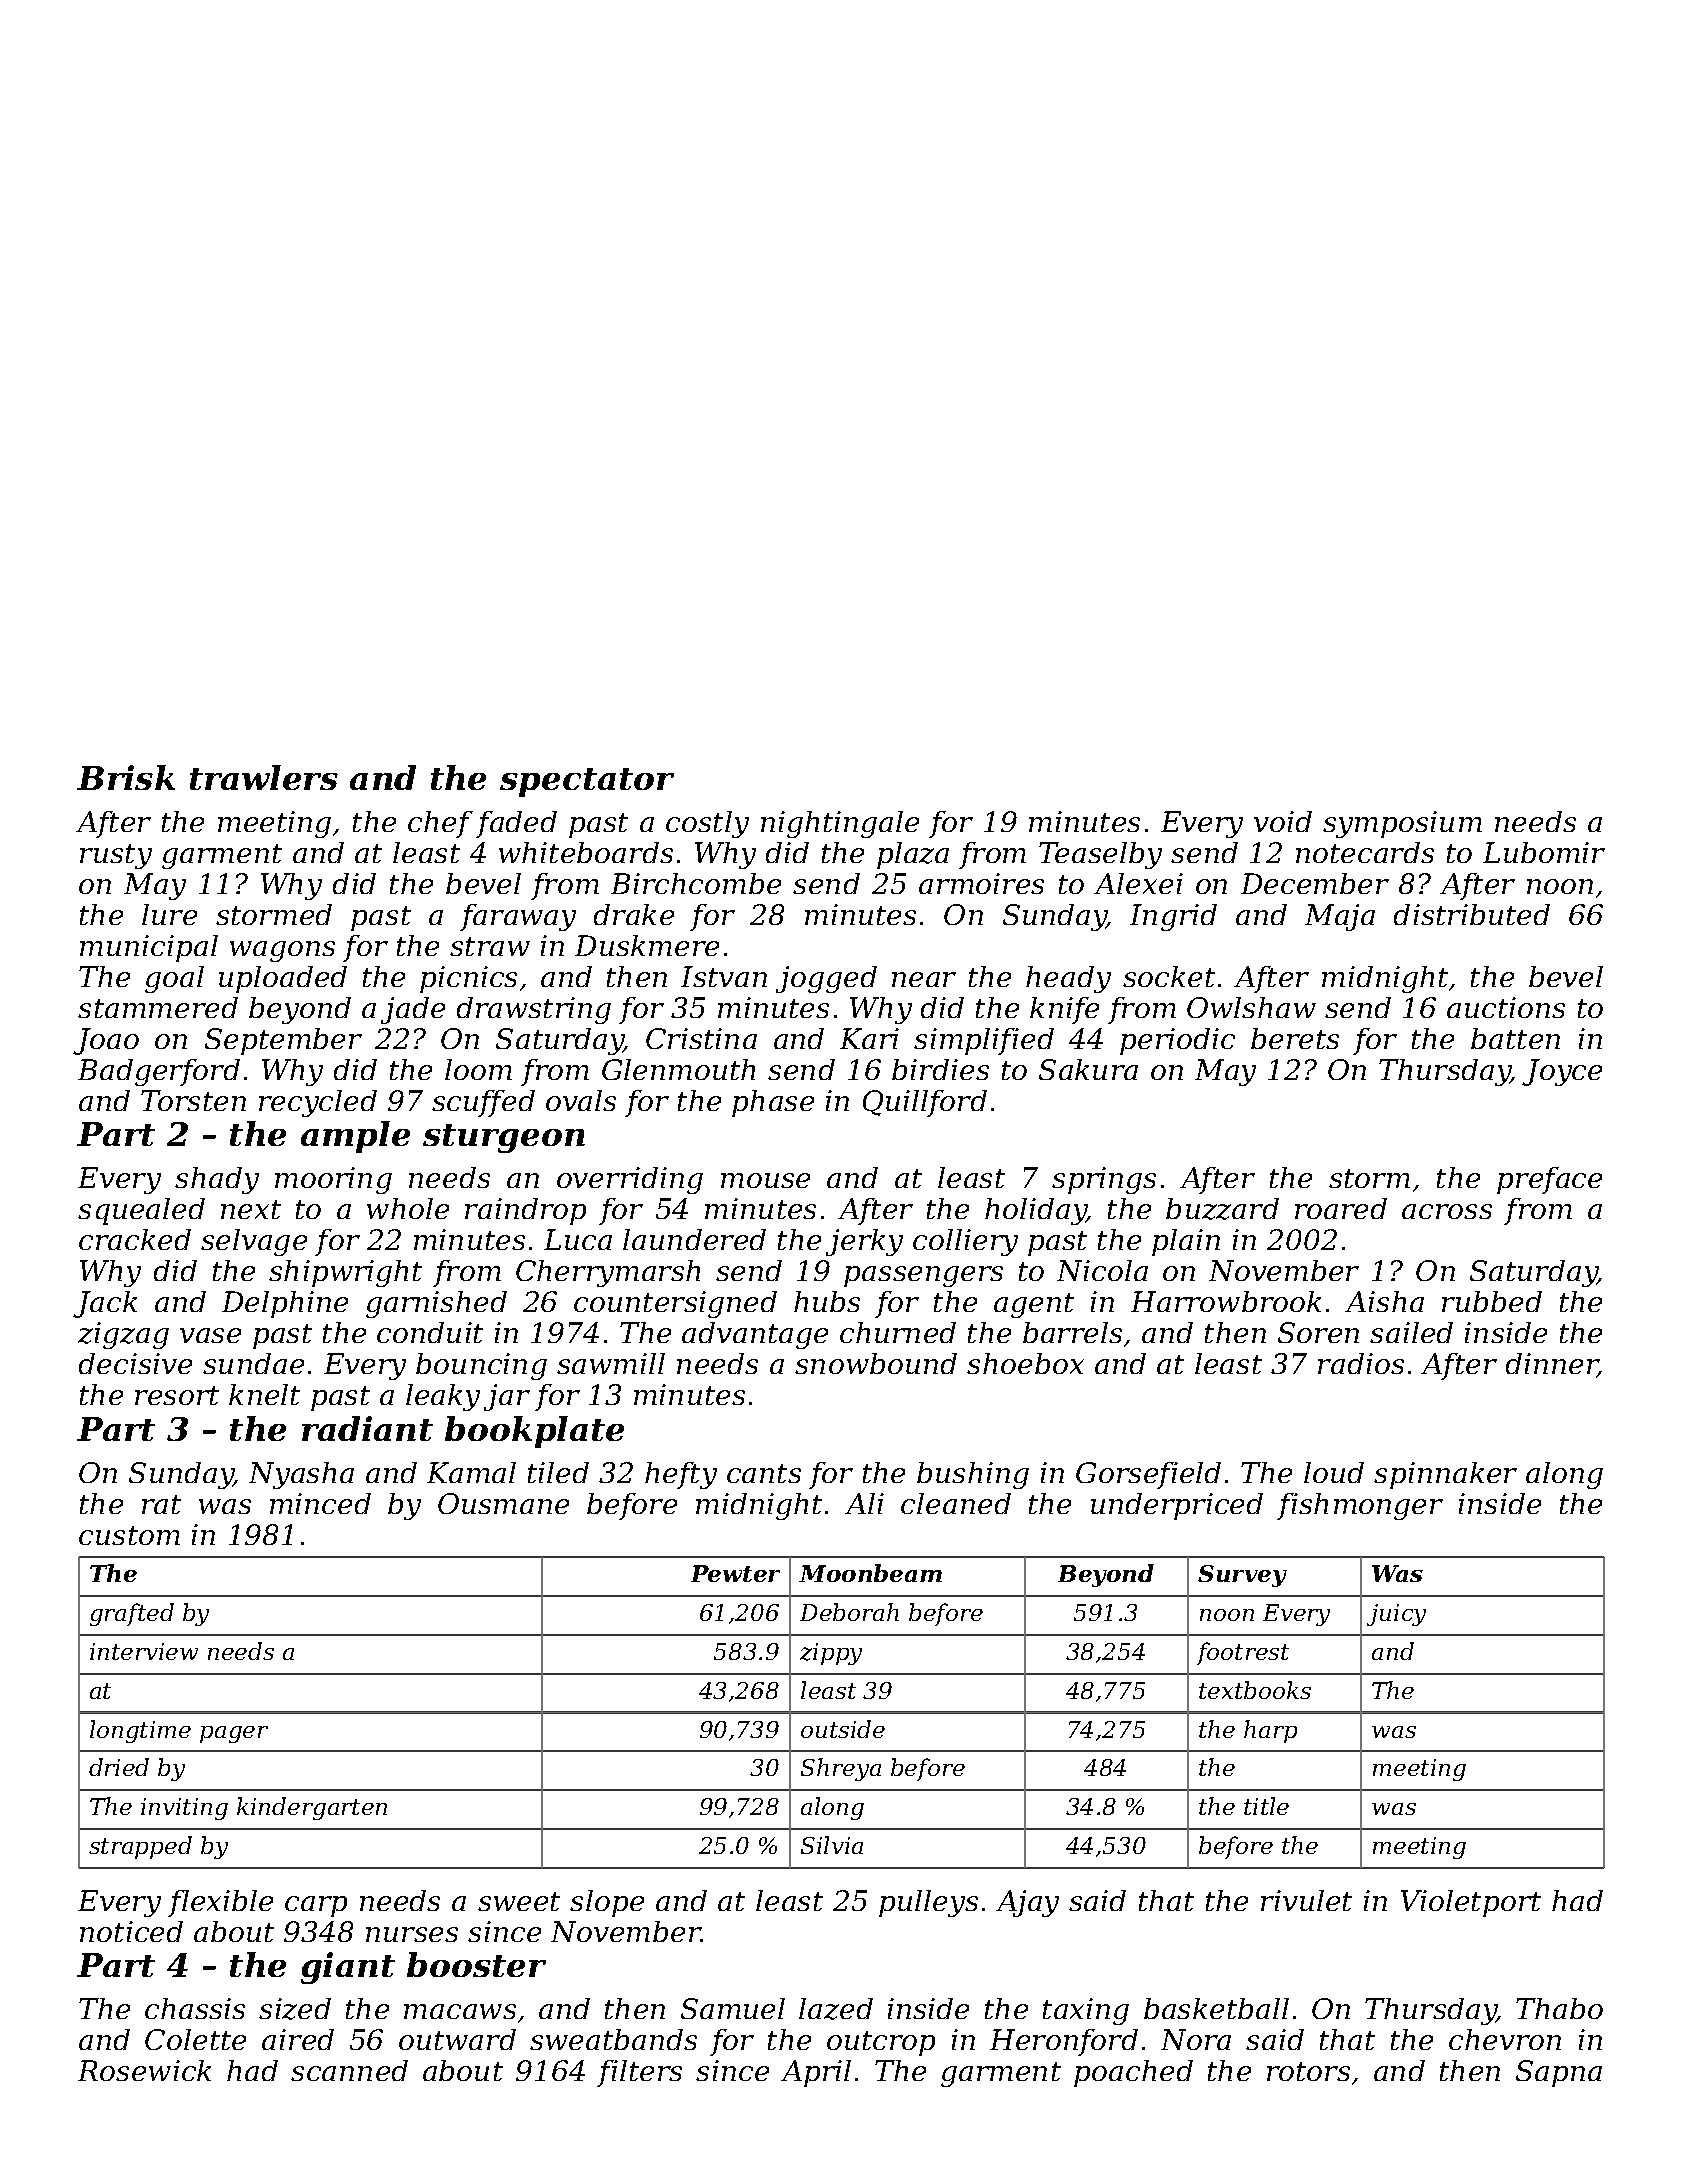  What do you see at coordinates (923, 1276) in the screenshot?
I see `passengers` at bounding box center [923, 1276].
